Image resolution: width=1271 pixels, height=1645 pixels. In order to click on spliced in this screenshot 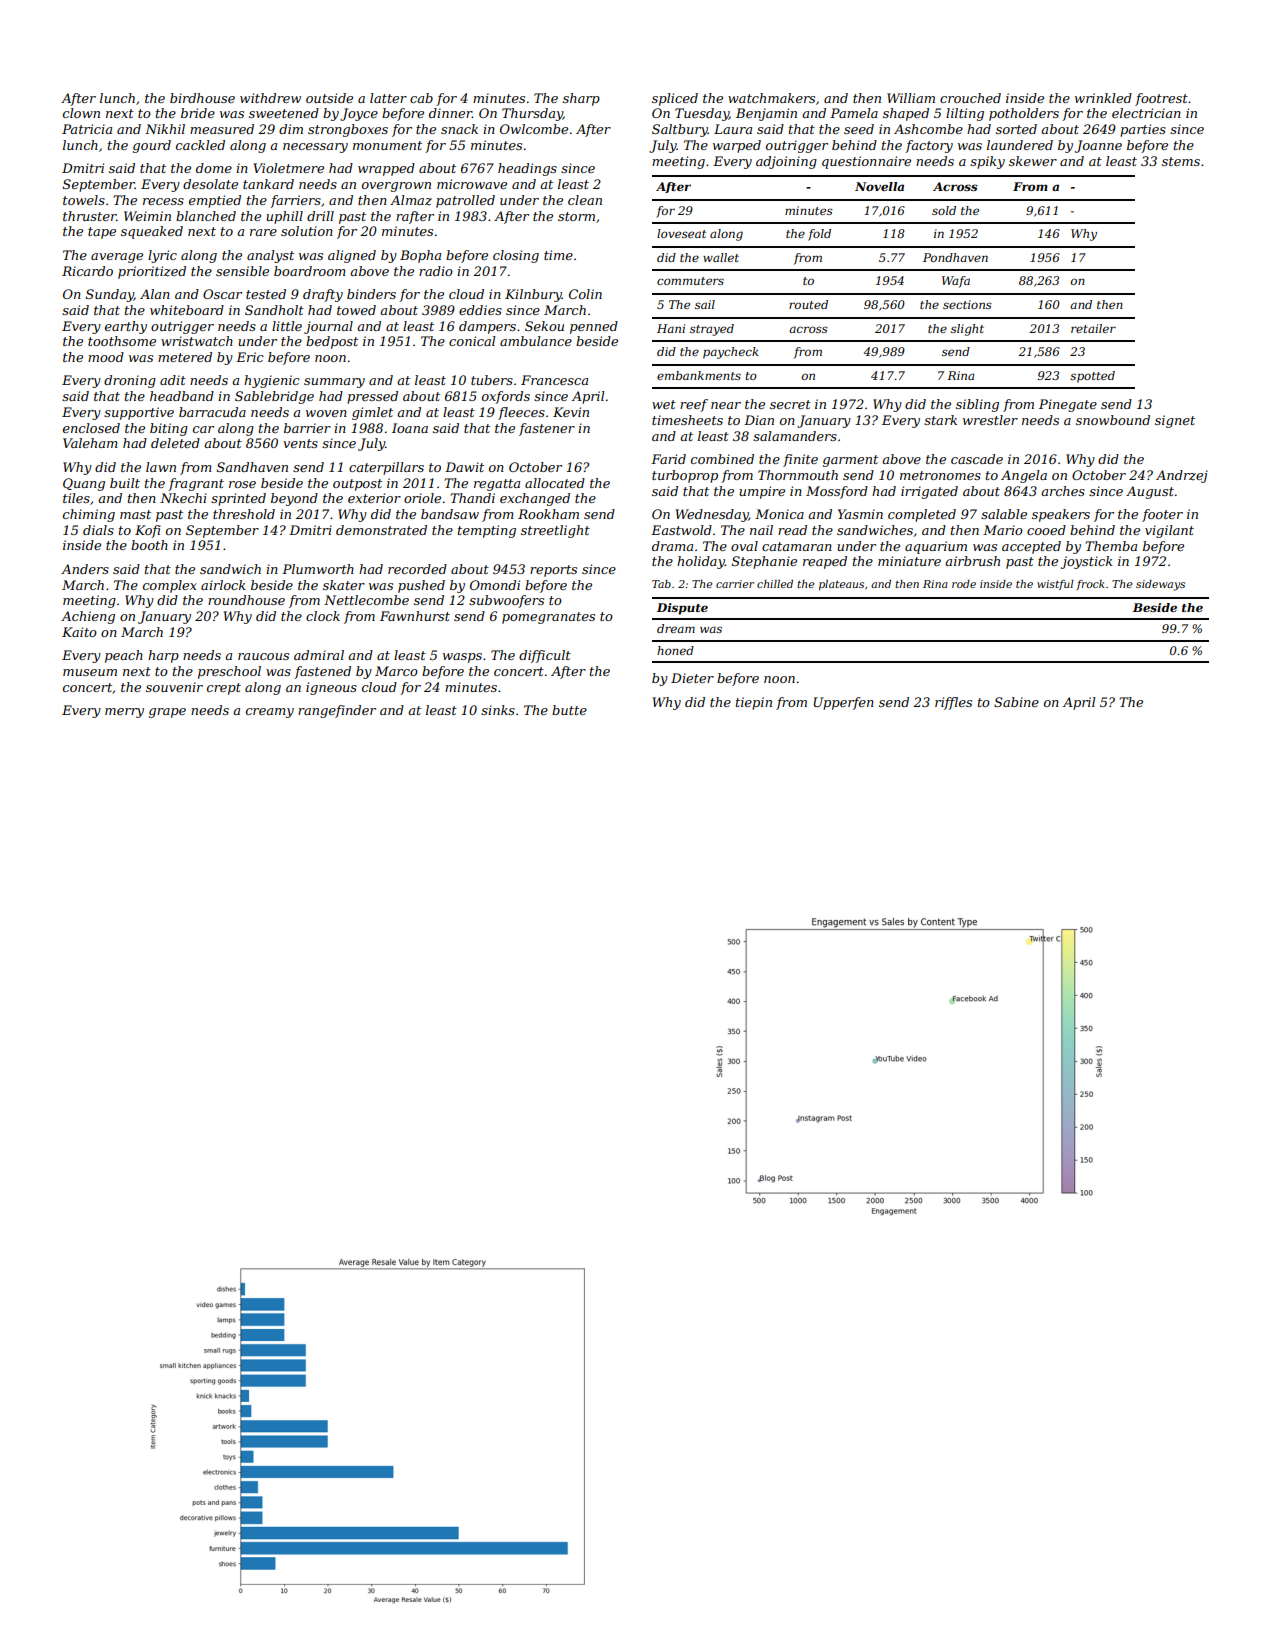, I will do `click(675, 99)`.
